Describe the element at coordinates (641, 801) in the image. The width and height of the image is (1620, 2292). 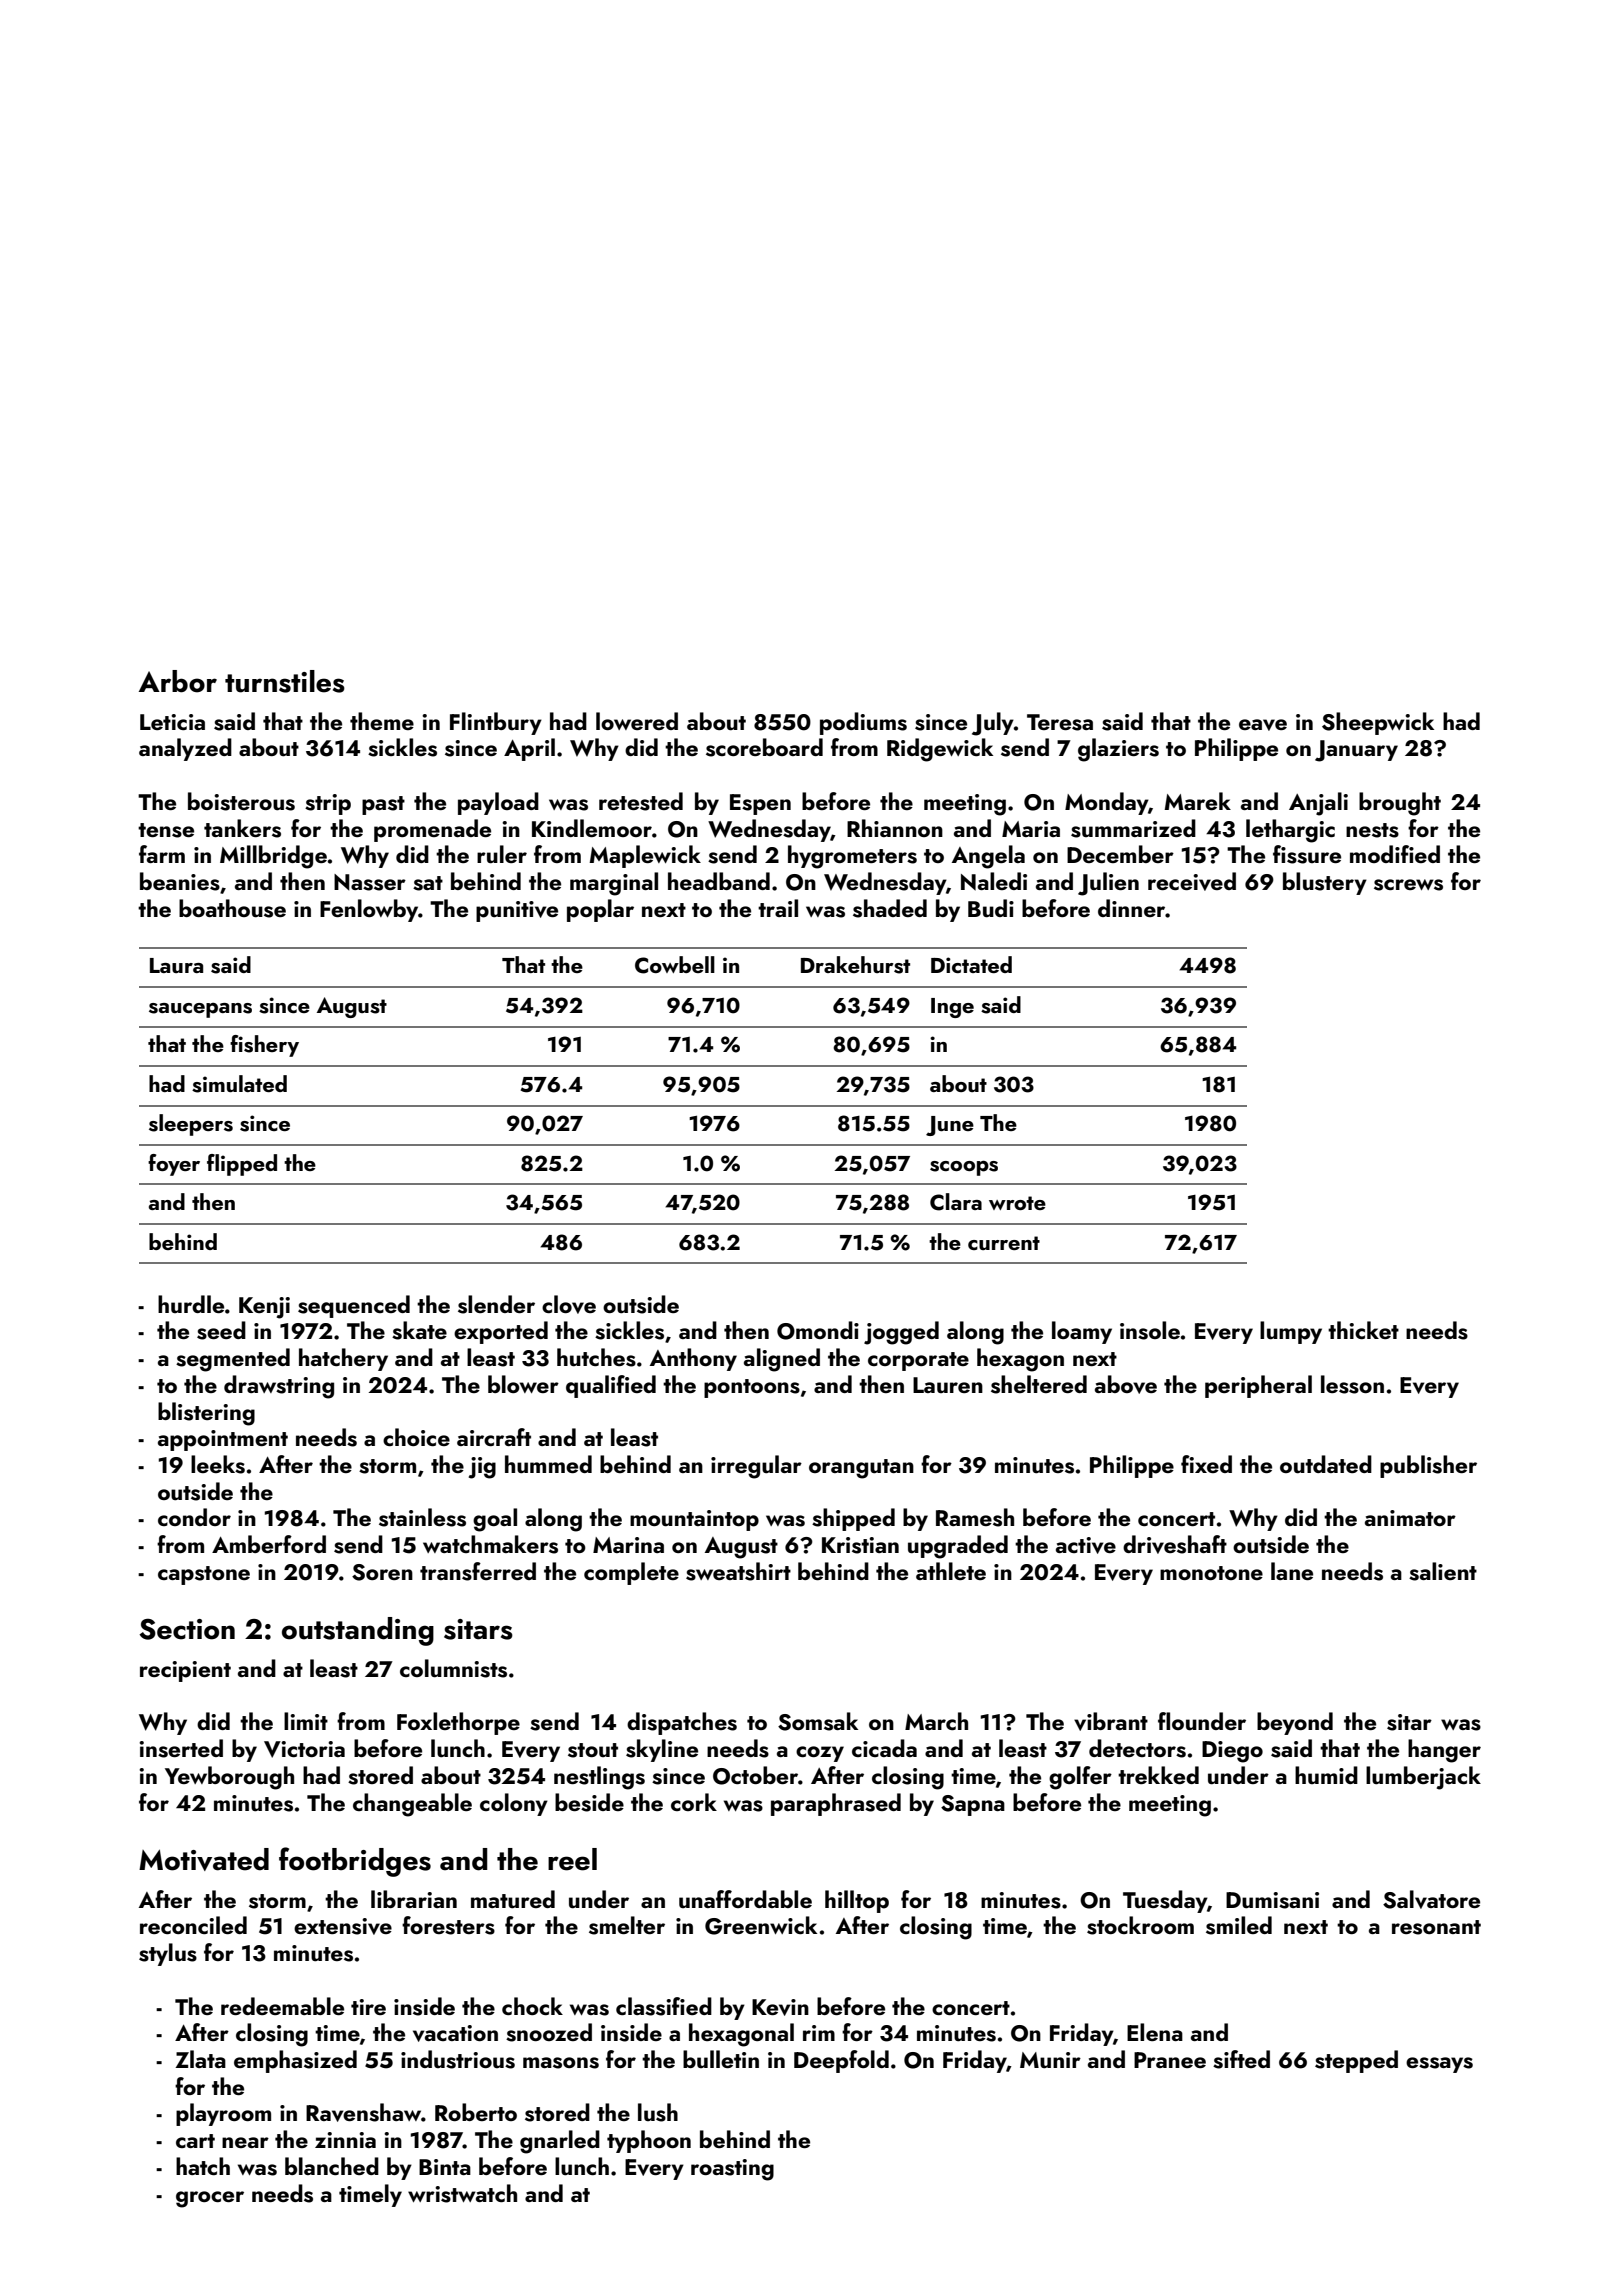
I see `retested` at that location.
